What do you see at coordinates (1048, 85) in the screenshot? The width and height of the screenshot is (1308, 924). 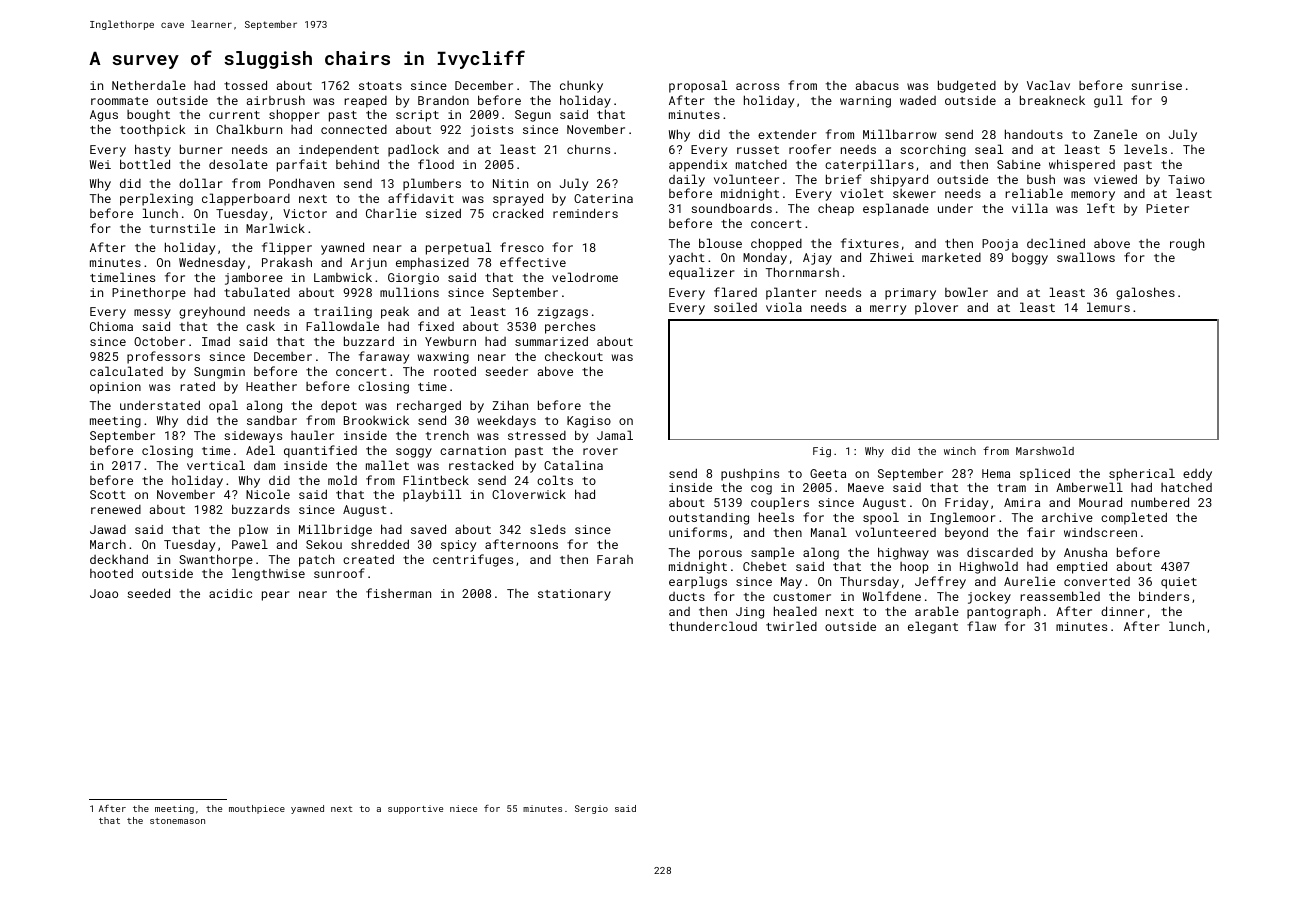 I see `Vaclav` at bounding box center [1048, 85].
